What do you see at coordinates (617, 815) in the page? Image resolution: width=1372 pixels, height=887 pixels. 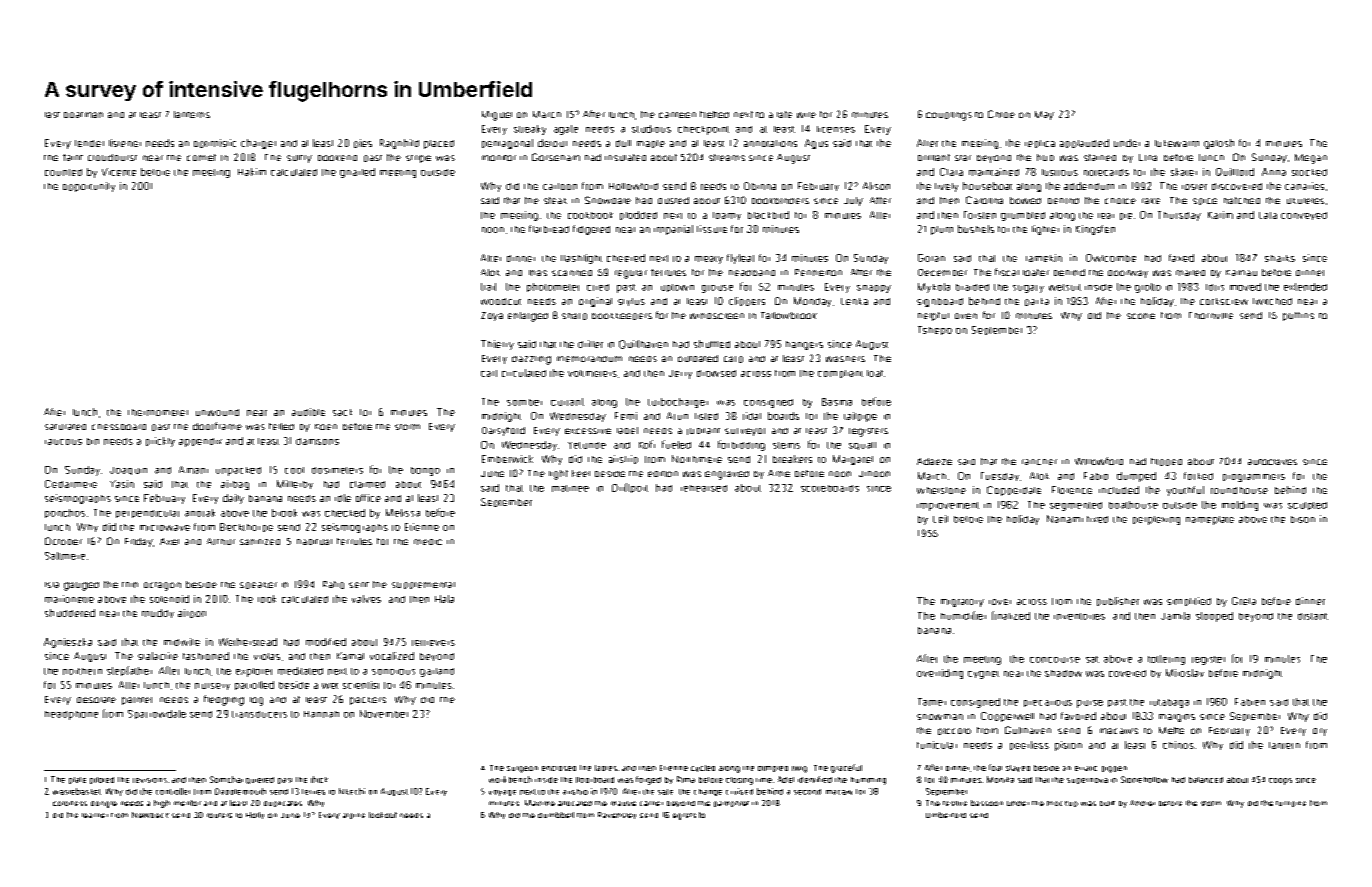 I see `Ravensley` at bounding box center [617, 815].
